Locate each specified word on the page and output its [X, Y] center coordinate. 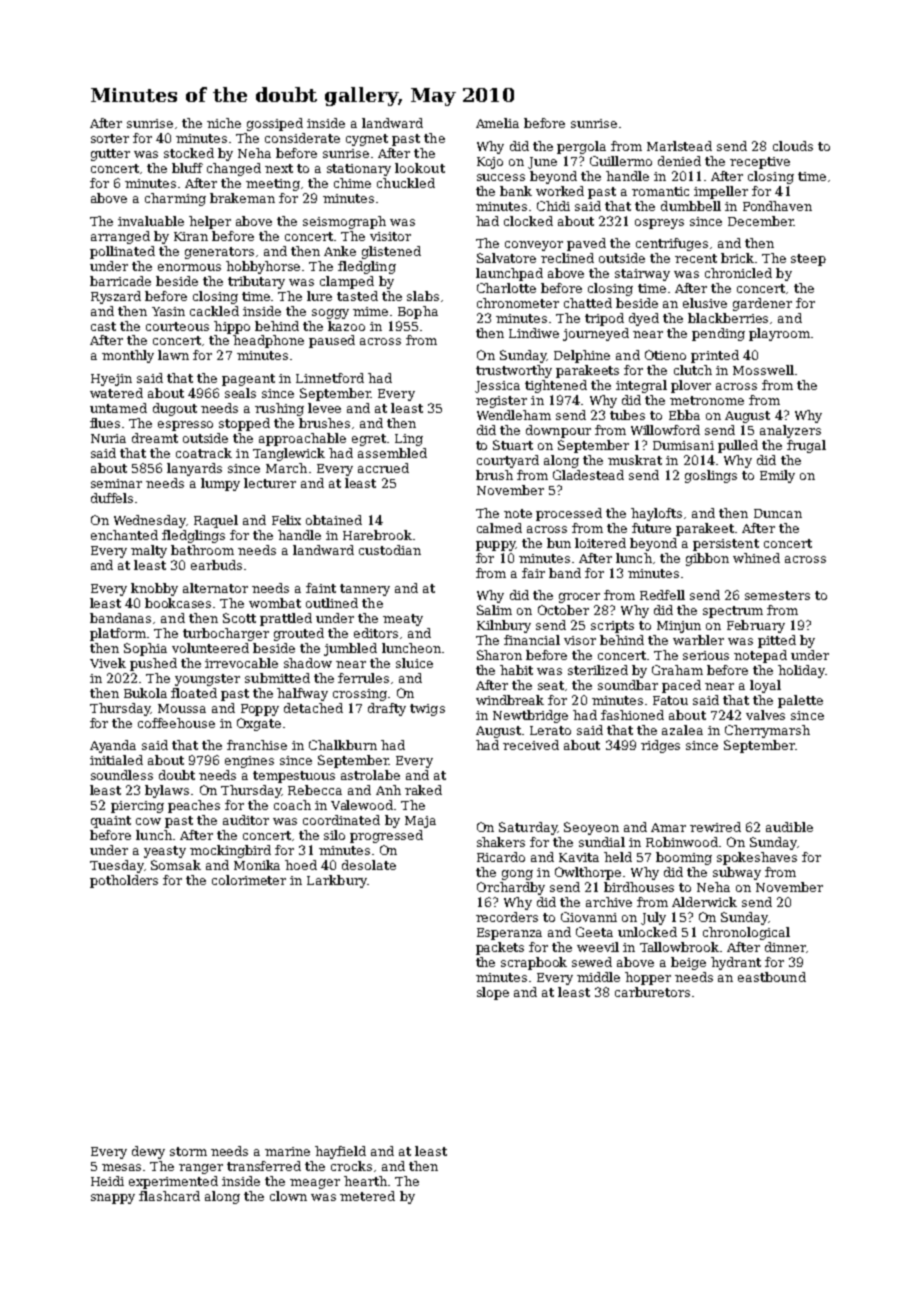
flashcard [169, 1196]
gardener [762, 304]
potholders [124, 881]
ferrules [363, 678]
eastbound [772, 977]
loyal [765, 686]
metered [367, 1196]
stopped [244, 424]
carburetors [652, 992]
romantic [660, 191]
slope [493, 993]
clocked [528, 221]
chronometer [518, 303]
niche [224, 123]
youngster [207, 680]
